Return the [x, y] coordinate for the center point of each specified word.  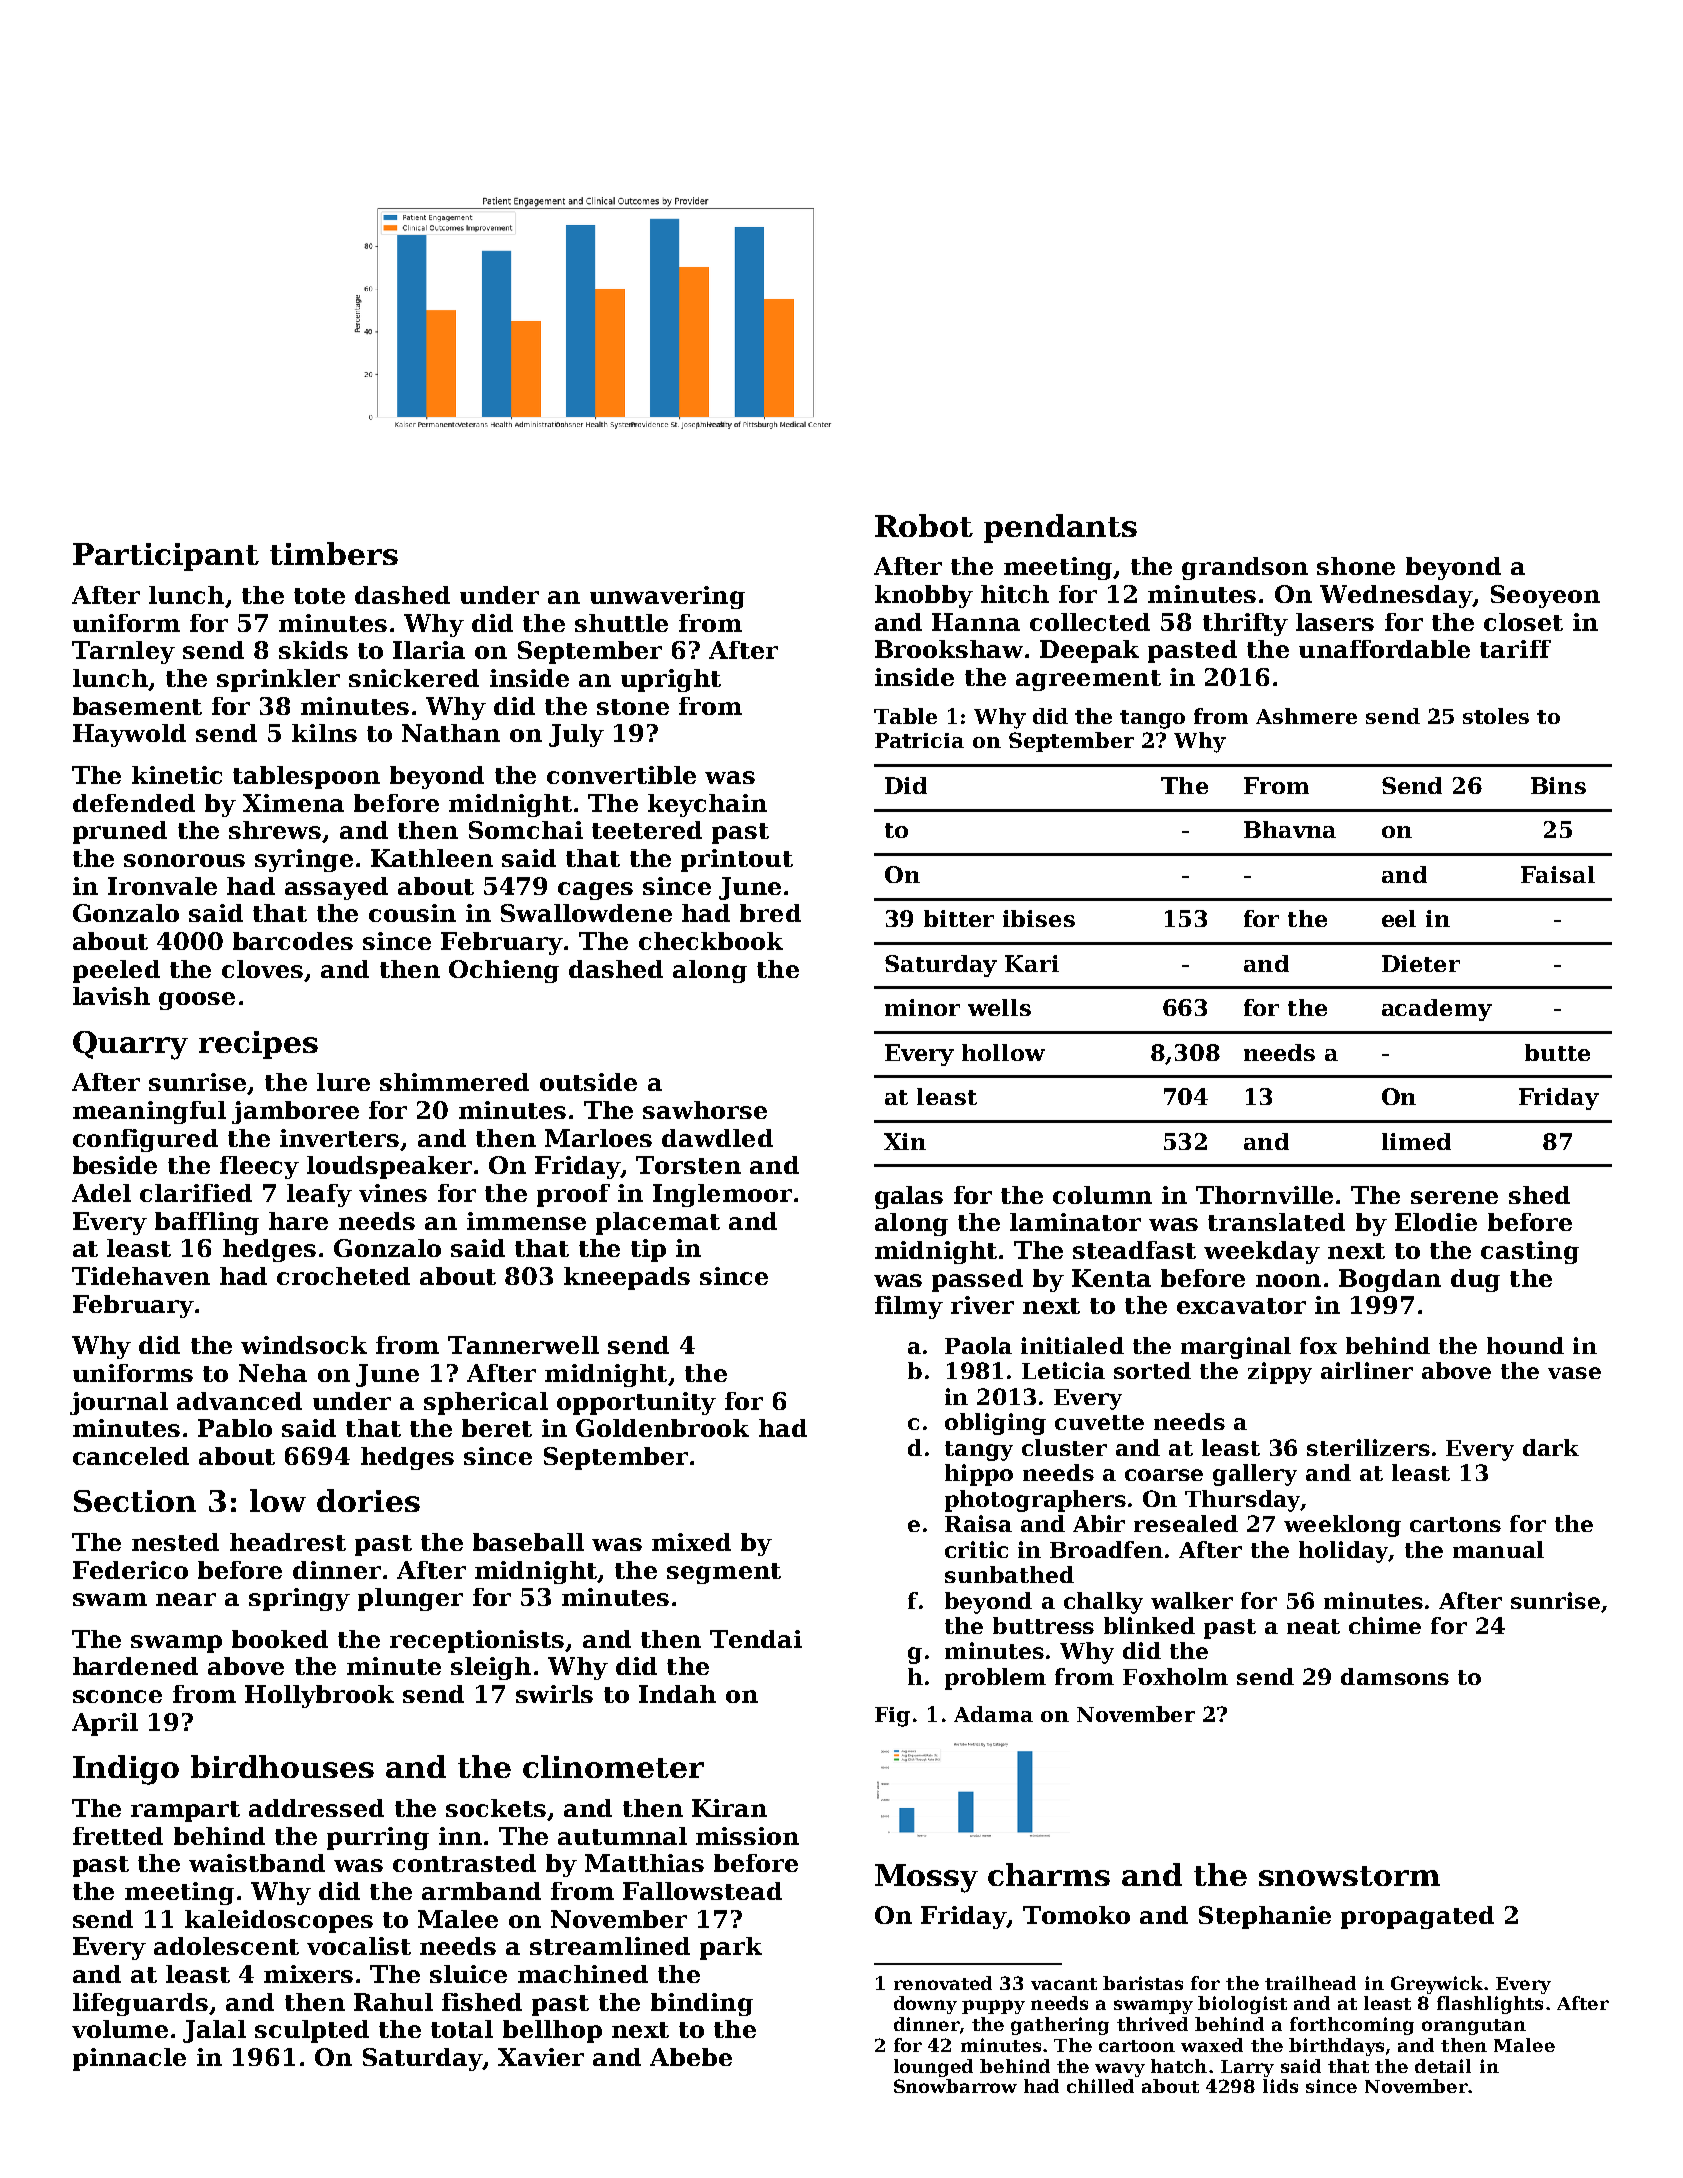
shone [1356, 566]
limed [1416, 1141]
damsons [1395, 1676]
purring [378, 1838]
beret [497, 1428]
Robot [924, 525]
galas [909, 1197]
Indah [677, 1694]
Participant [166, 557]
